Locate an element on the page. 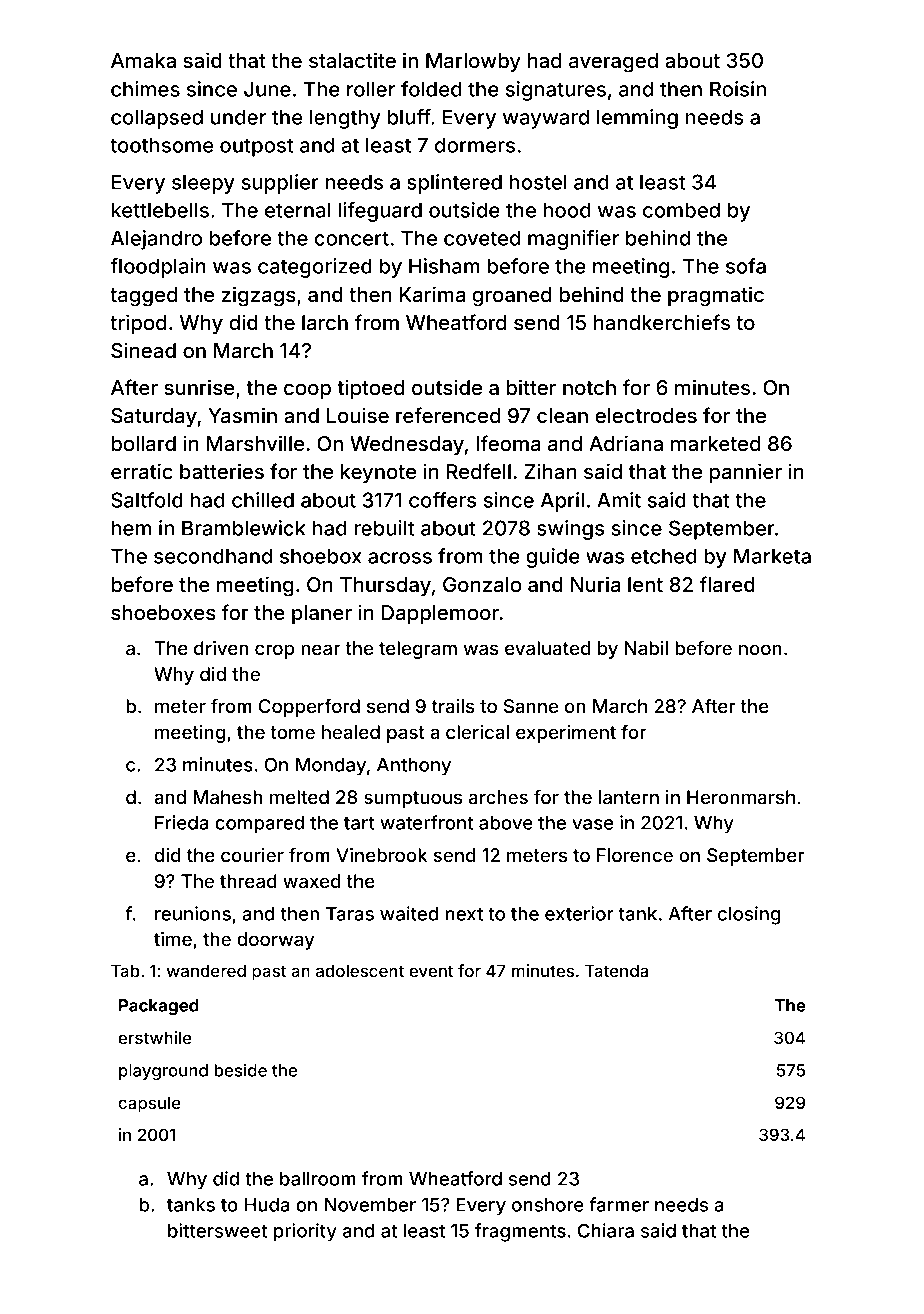  Amaka is located at coordinates (143, 61).
